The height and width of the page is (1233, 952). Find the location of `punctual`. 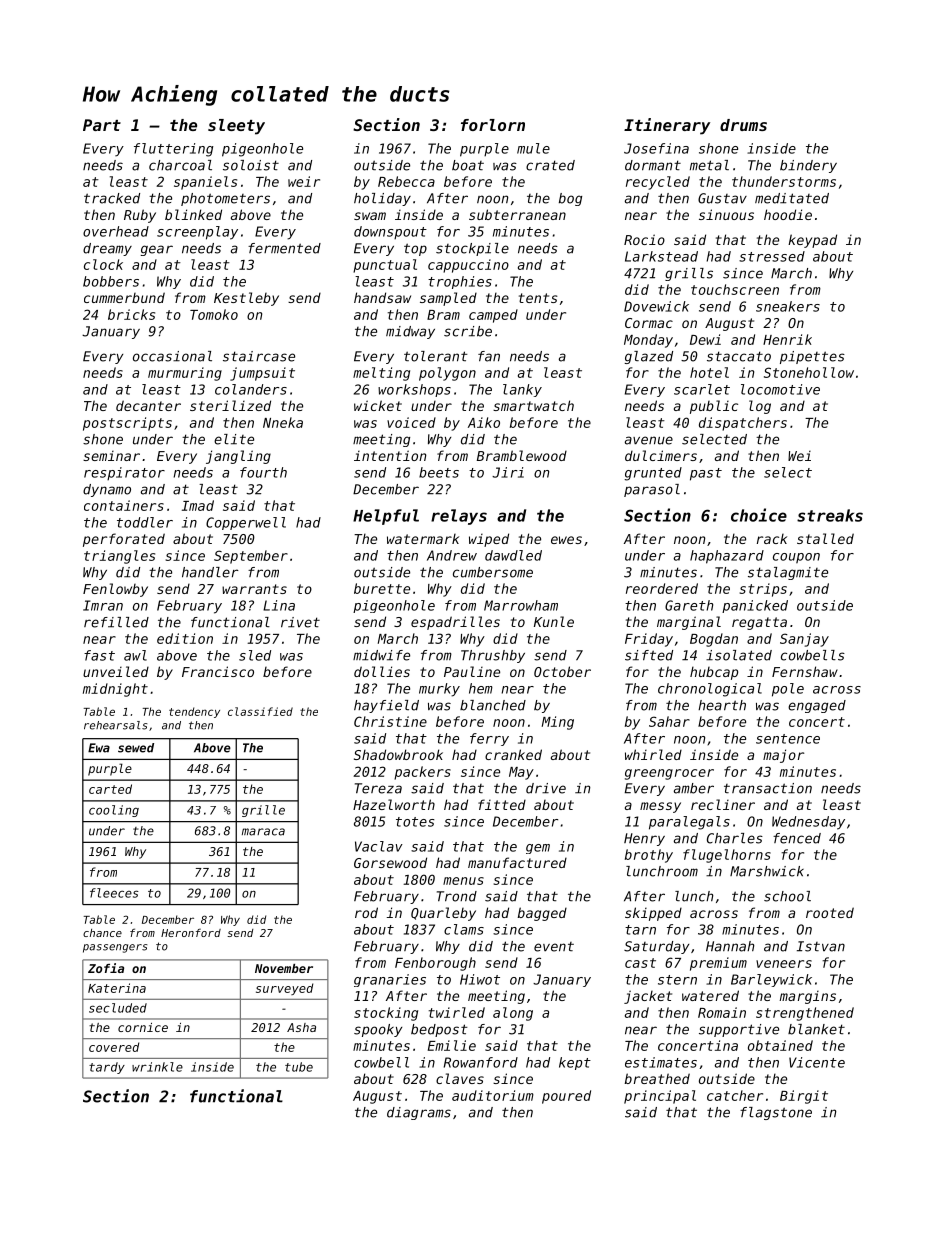

punctual is located at coordinates (385, 266).
